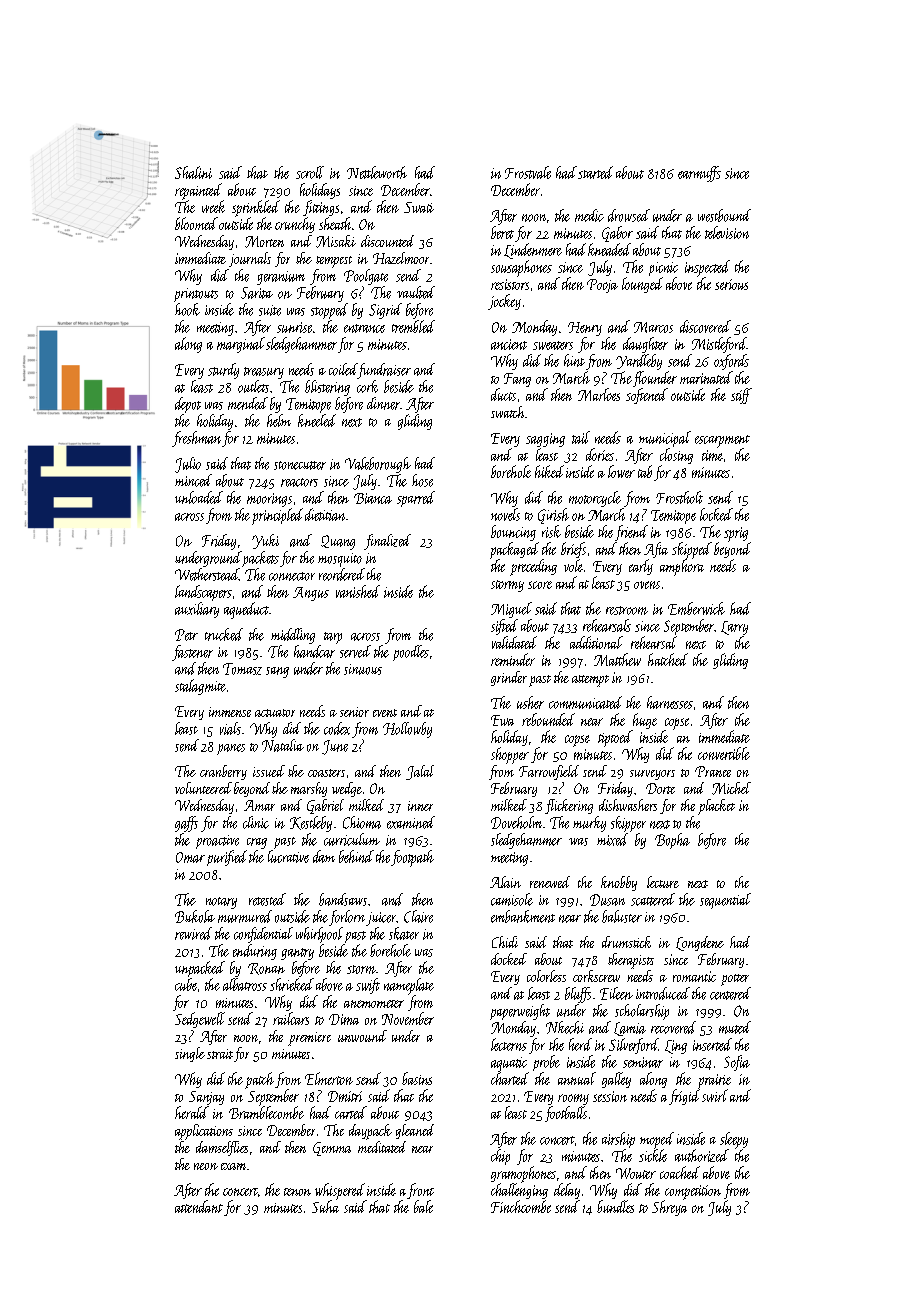 This screenshot has height=1311, width=924. I want to click on sang, so click(277, 672).
